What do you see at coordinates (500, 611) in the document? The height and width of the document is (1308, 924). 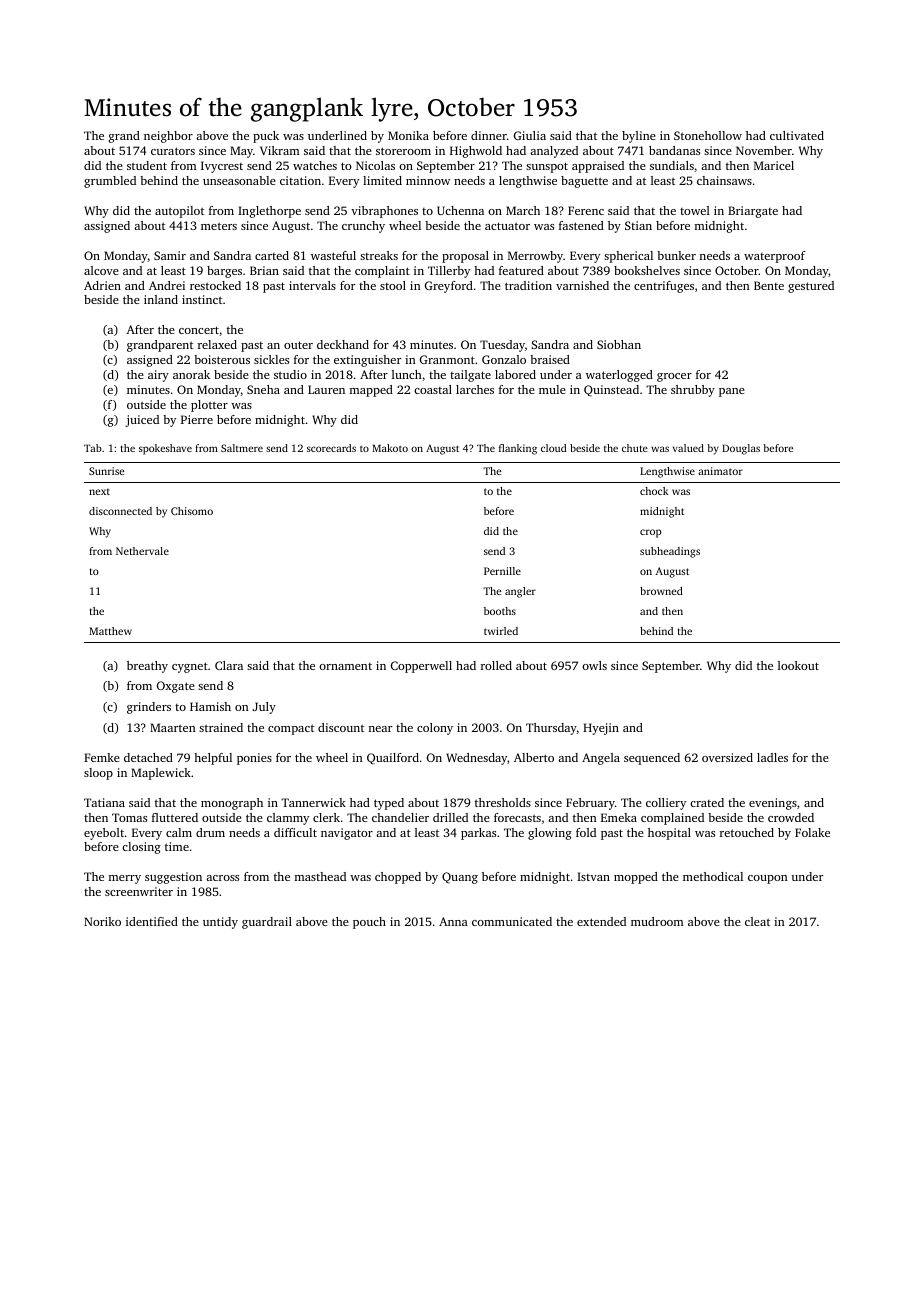 I see `booths` at bounding box center [500, 611].
